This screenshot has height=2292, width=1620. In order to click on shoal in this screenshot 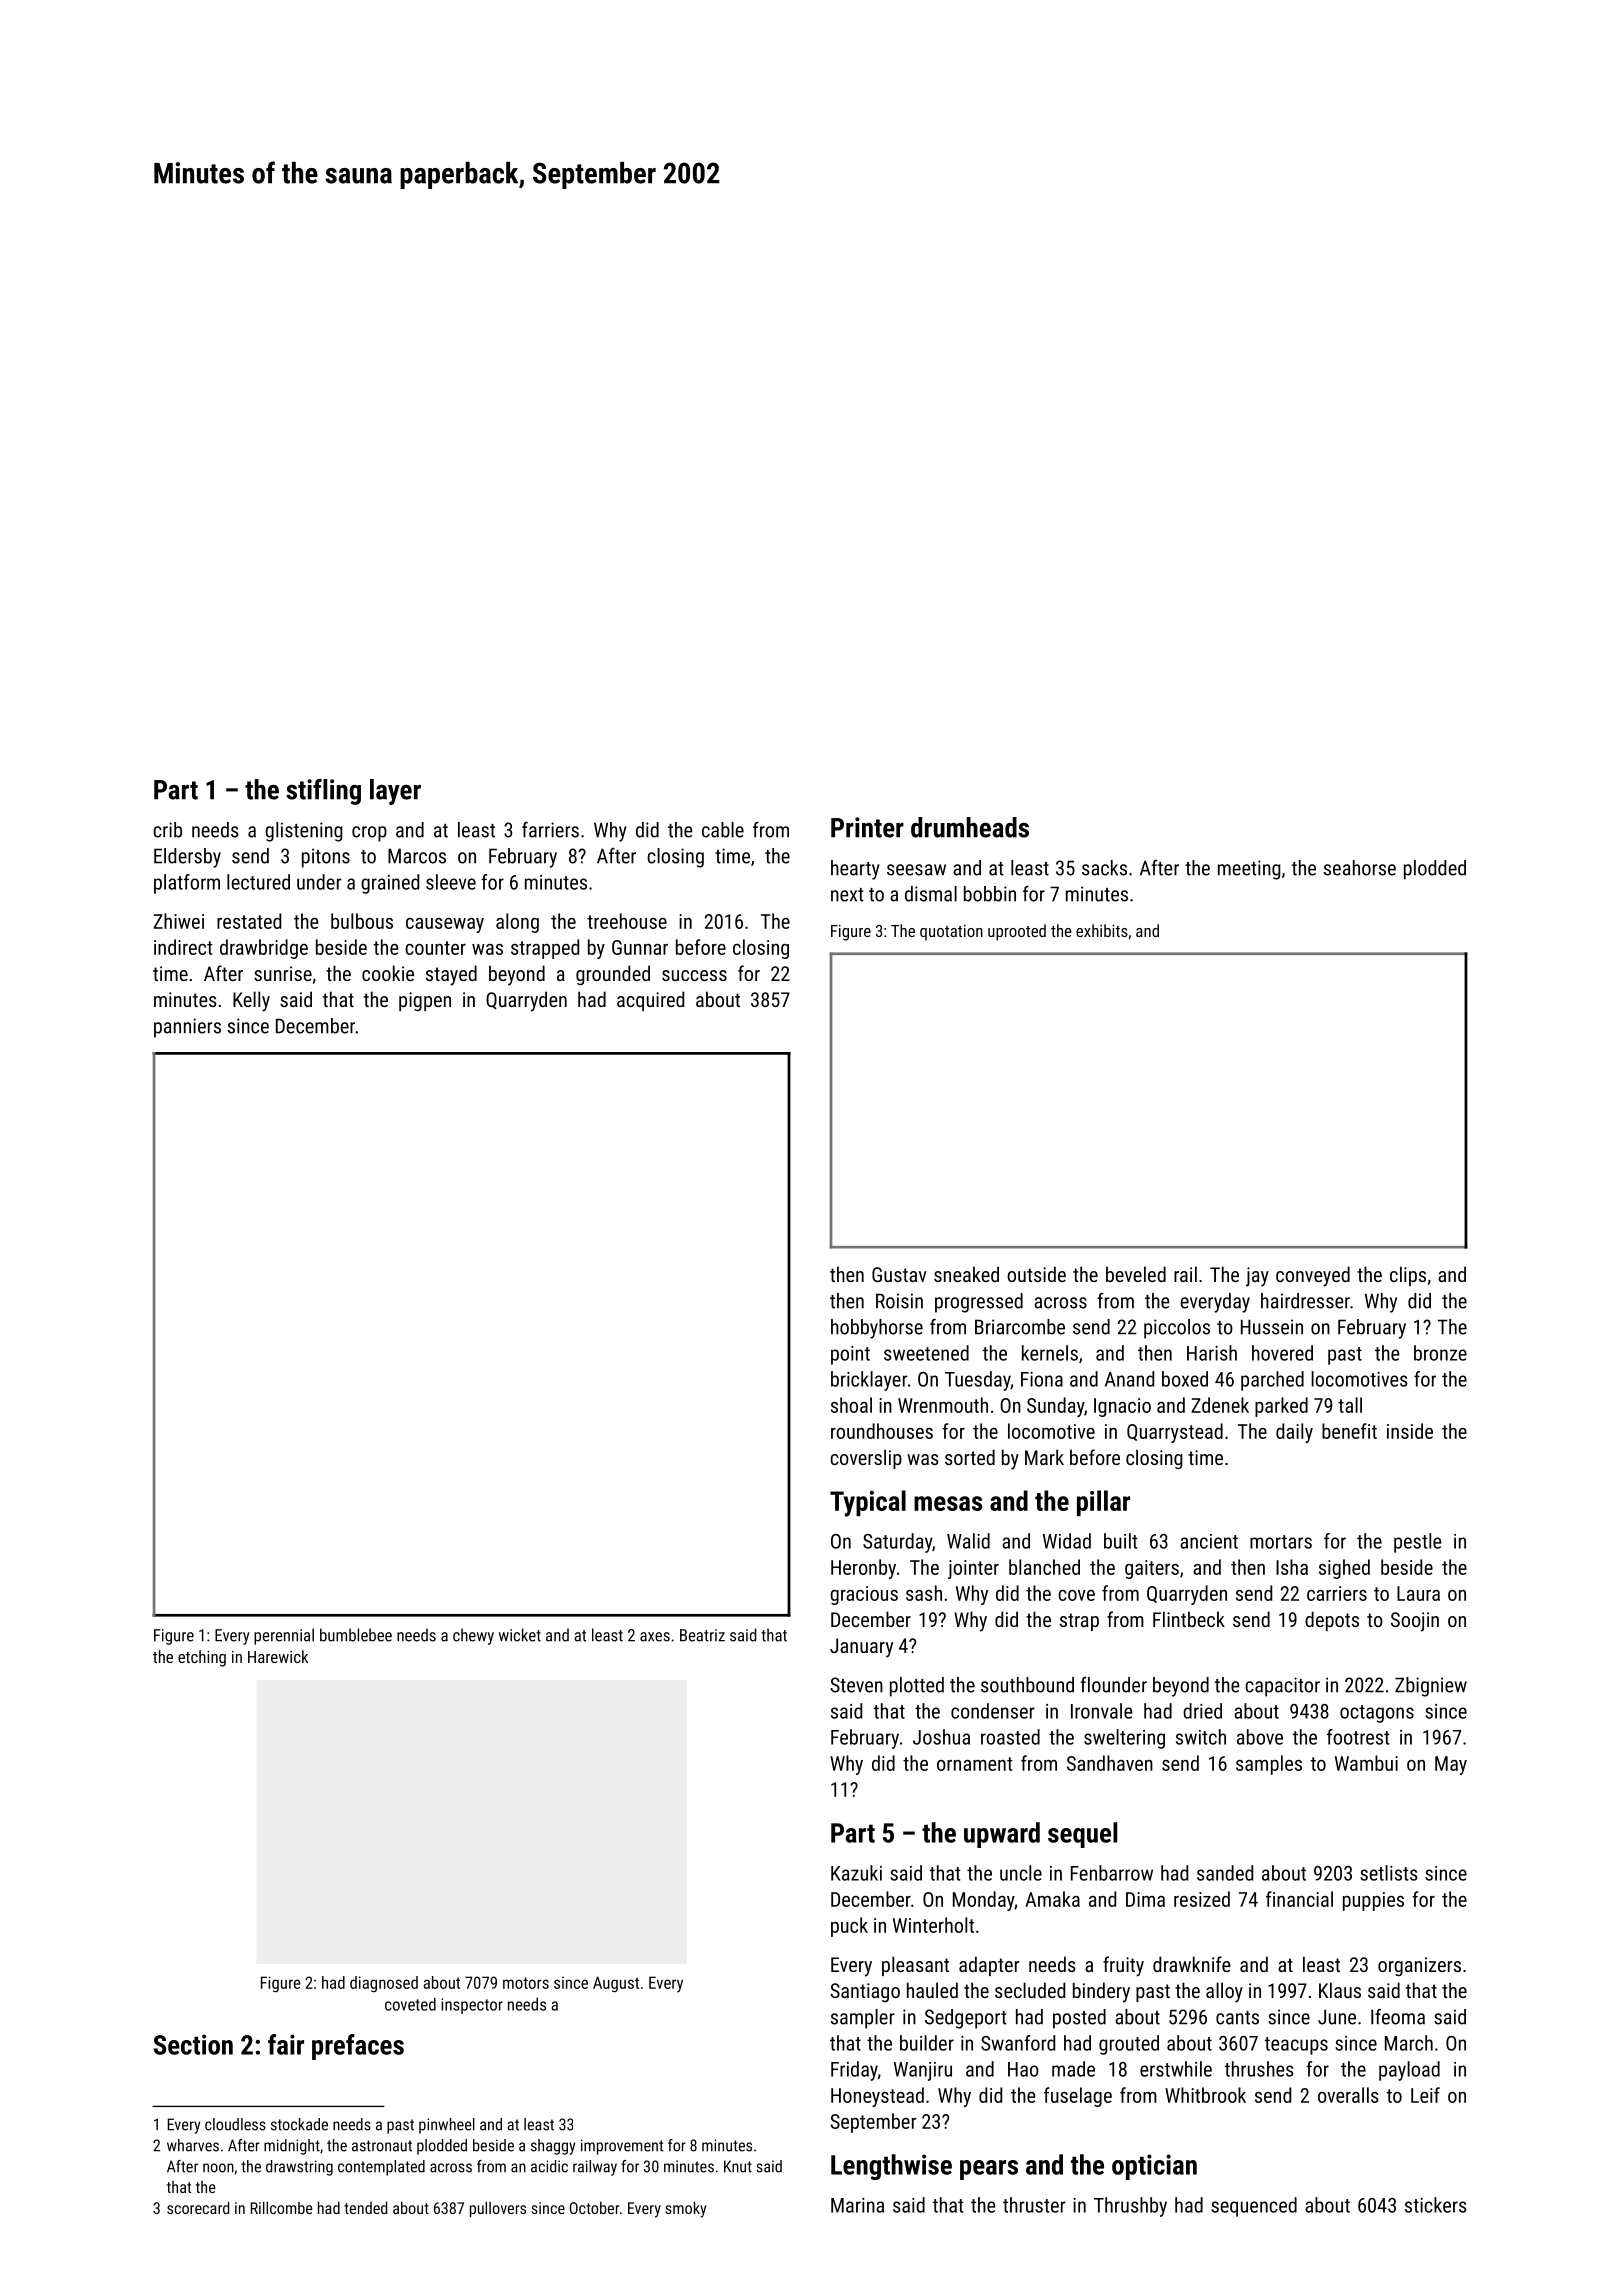, I will do `click(851, 1405)`.
